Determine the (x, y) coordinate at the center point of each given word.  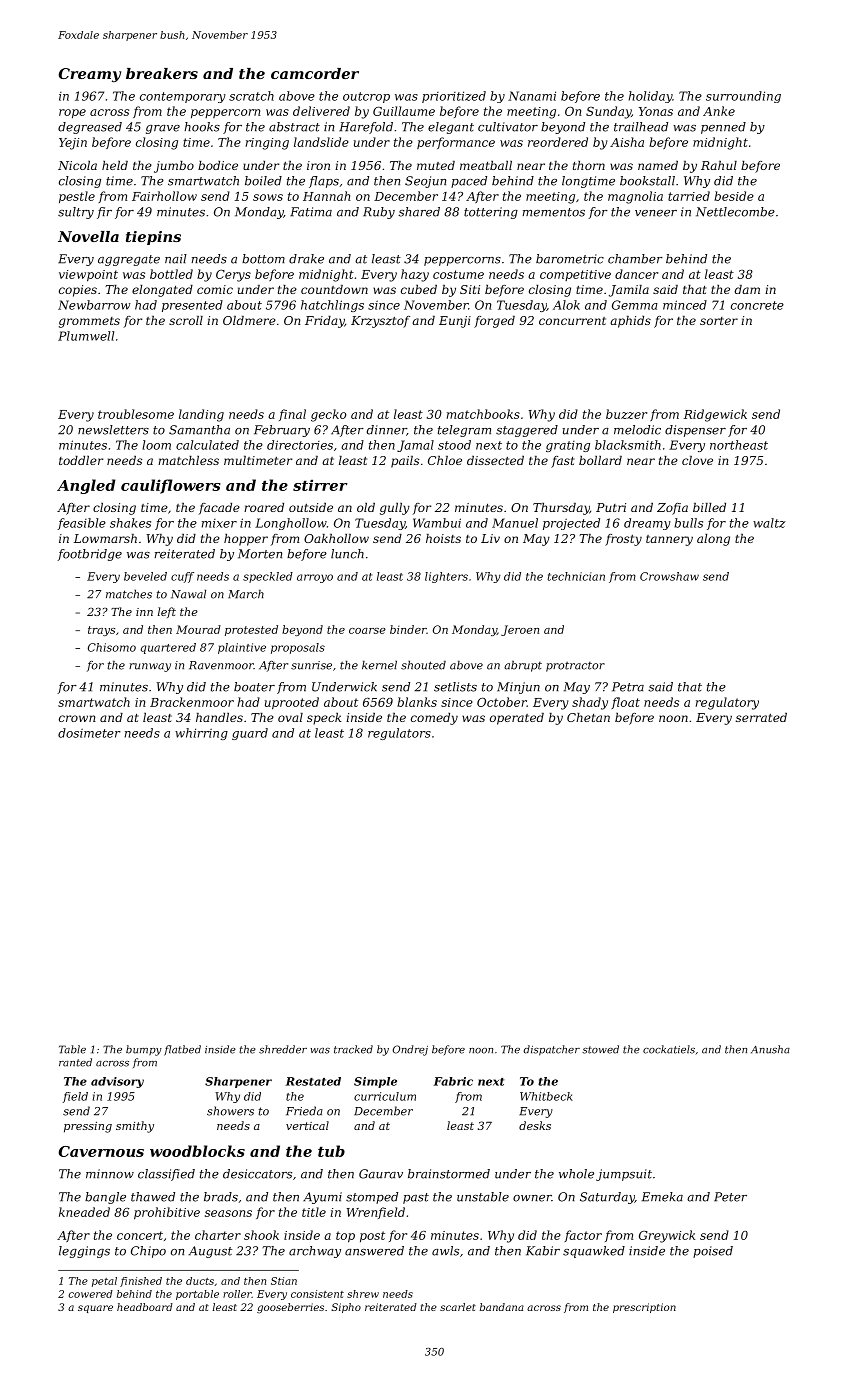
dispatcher (551, 1050)
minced (685, 305)
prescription (644, 1308)
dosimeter (89, 733)
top (345, 1237)
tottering (491, 213)
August (210, 1252)
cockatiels (669, 1049)
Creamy (90, 75)
